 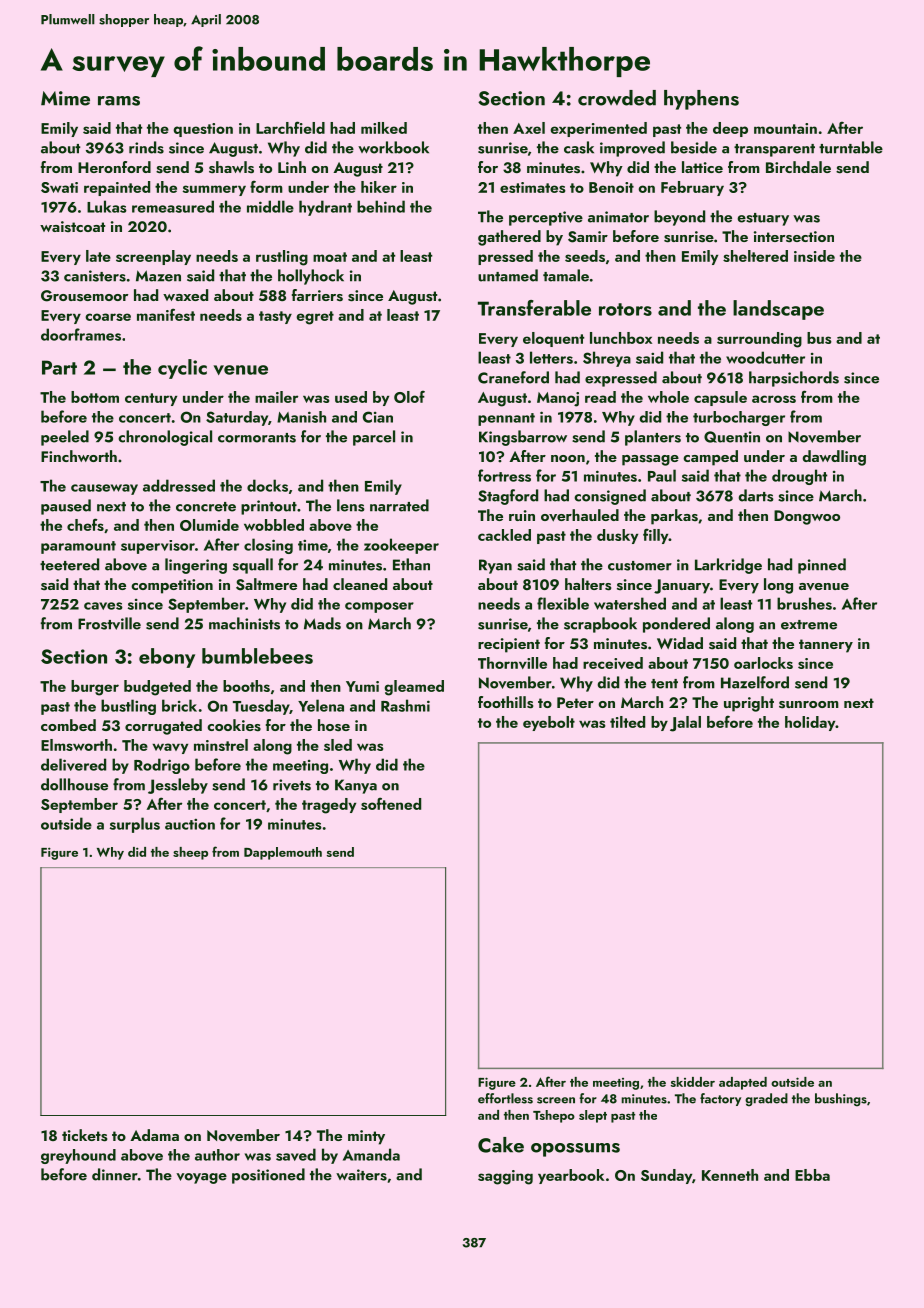 I want to click on perceptive, so click(x=546, y=218).
